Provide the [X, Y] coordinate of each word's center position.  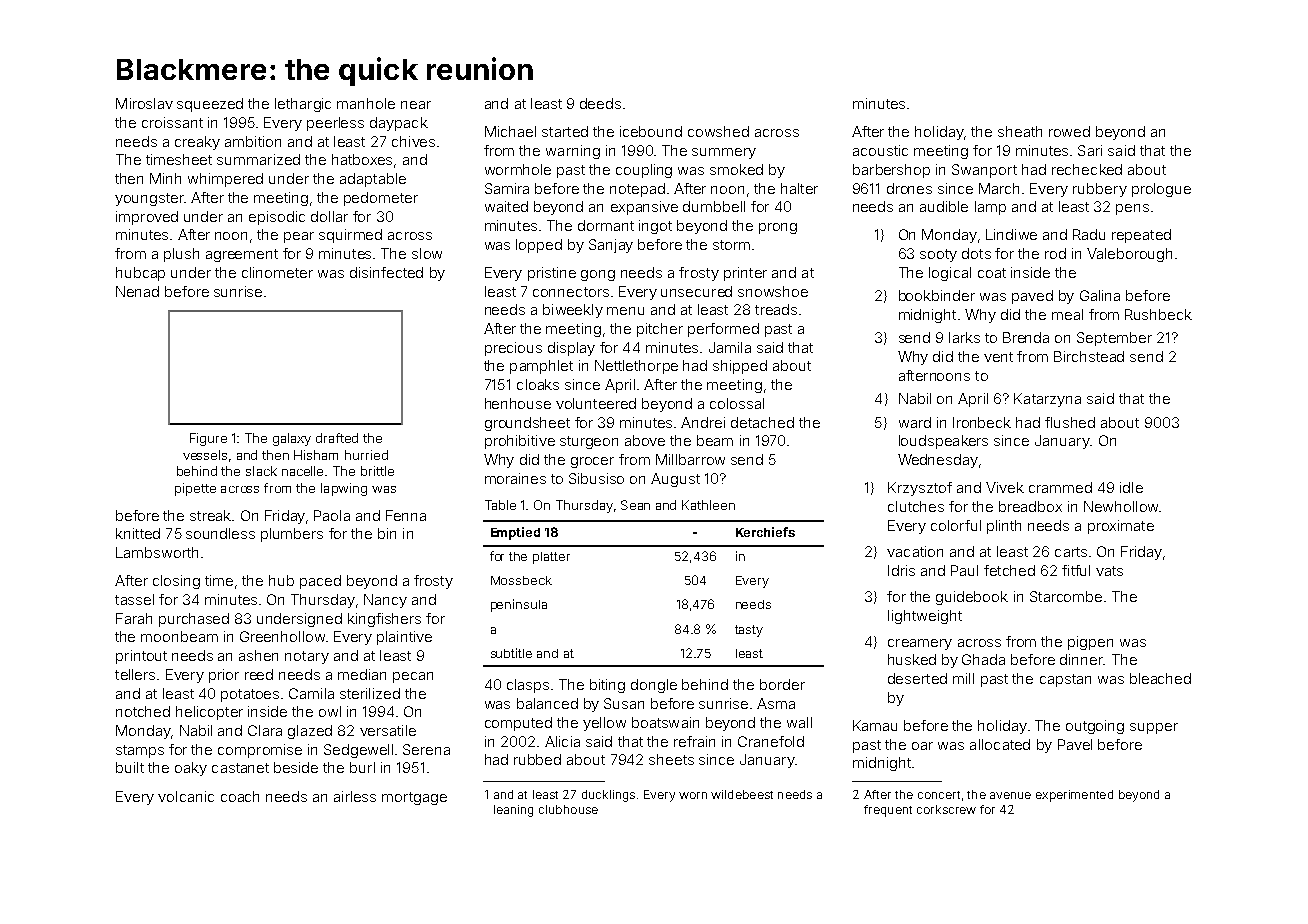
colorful [956, 525]
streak [210, 515]
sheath [1020, 131]
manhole [366, 103]
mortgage [414, 798]
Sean [635, 505]
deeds [600, 103]
